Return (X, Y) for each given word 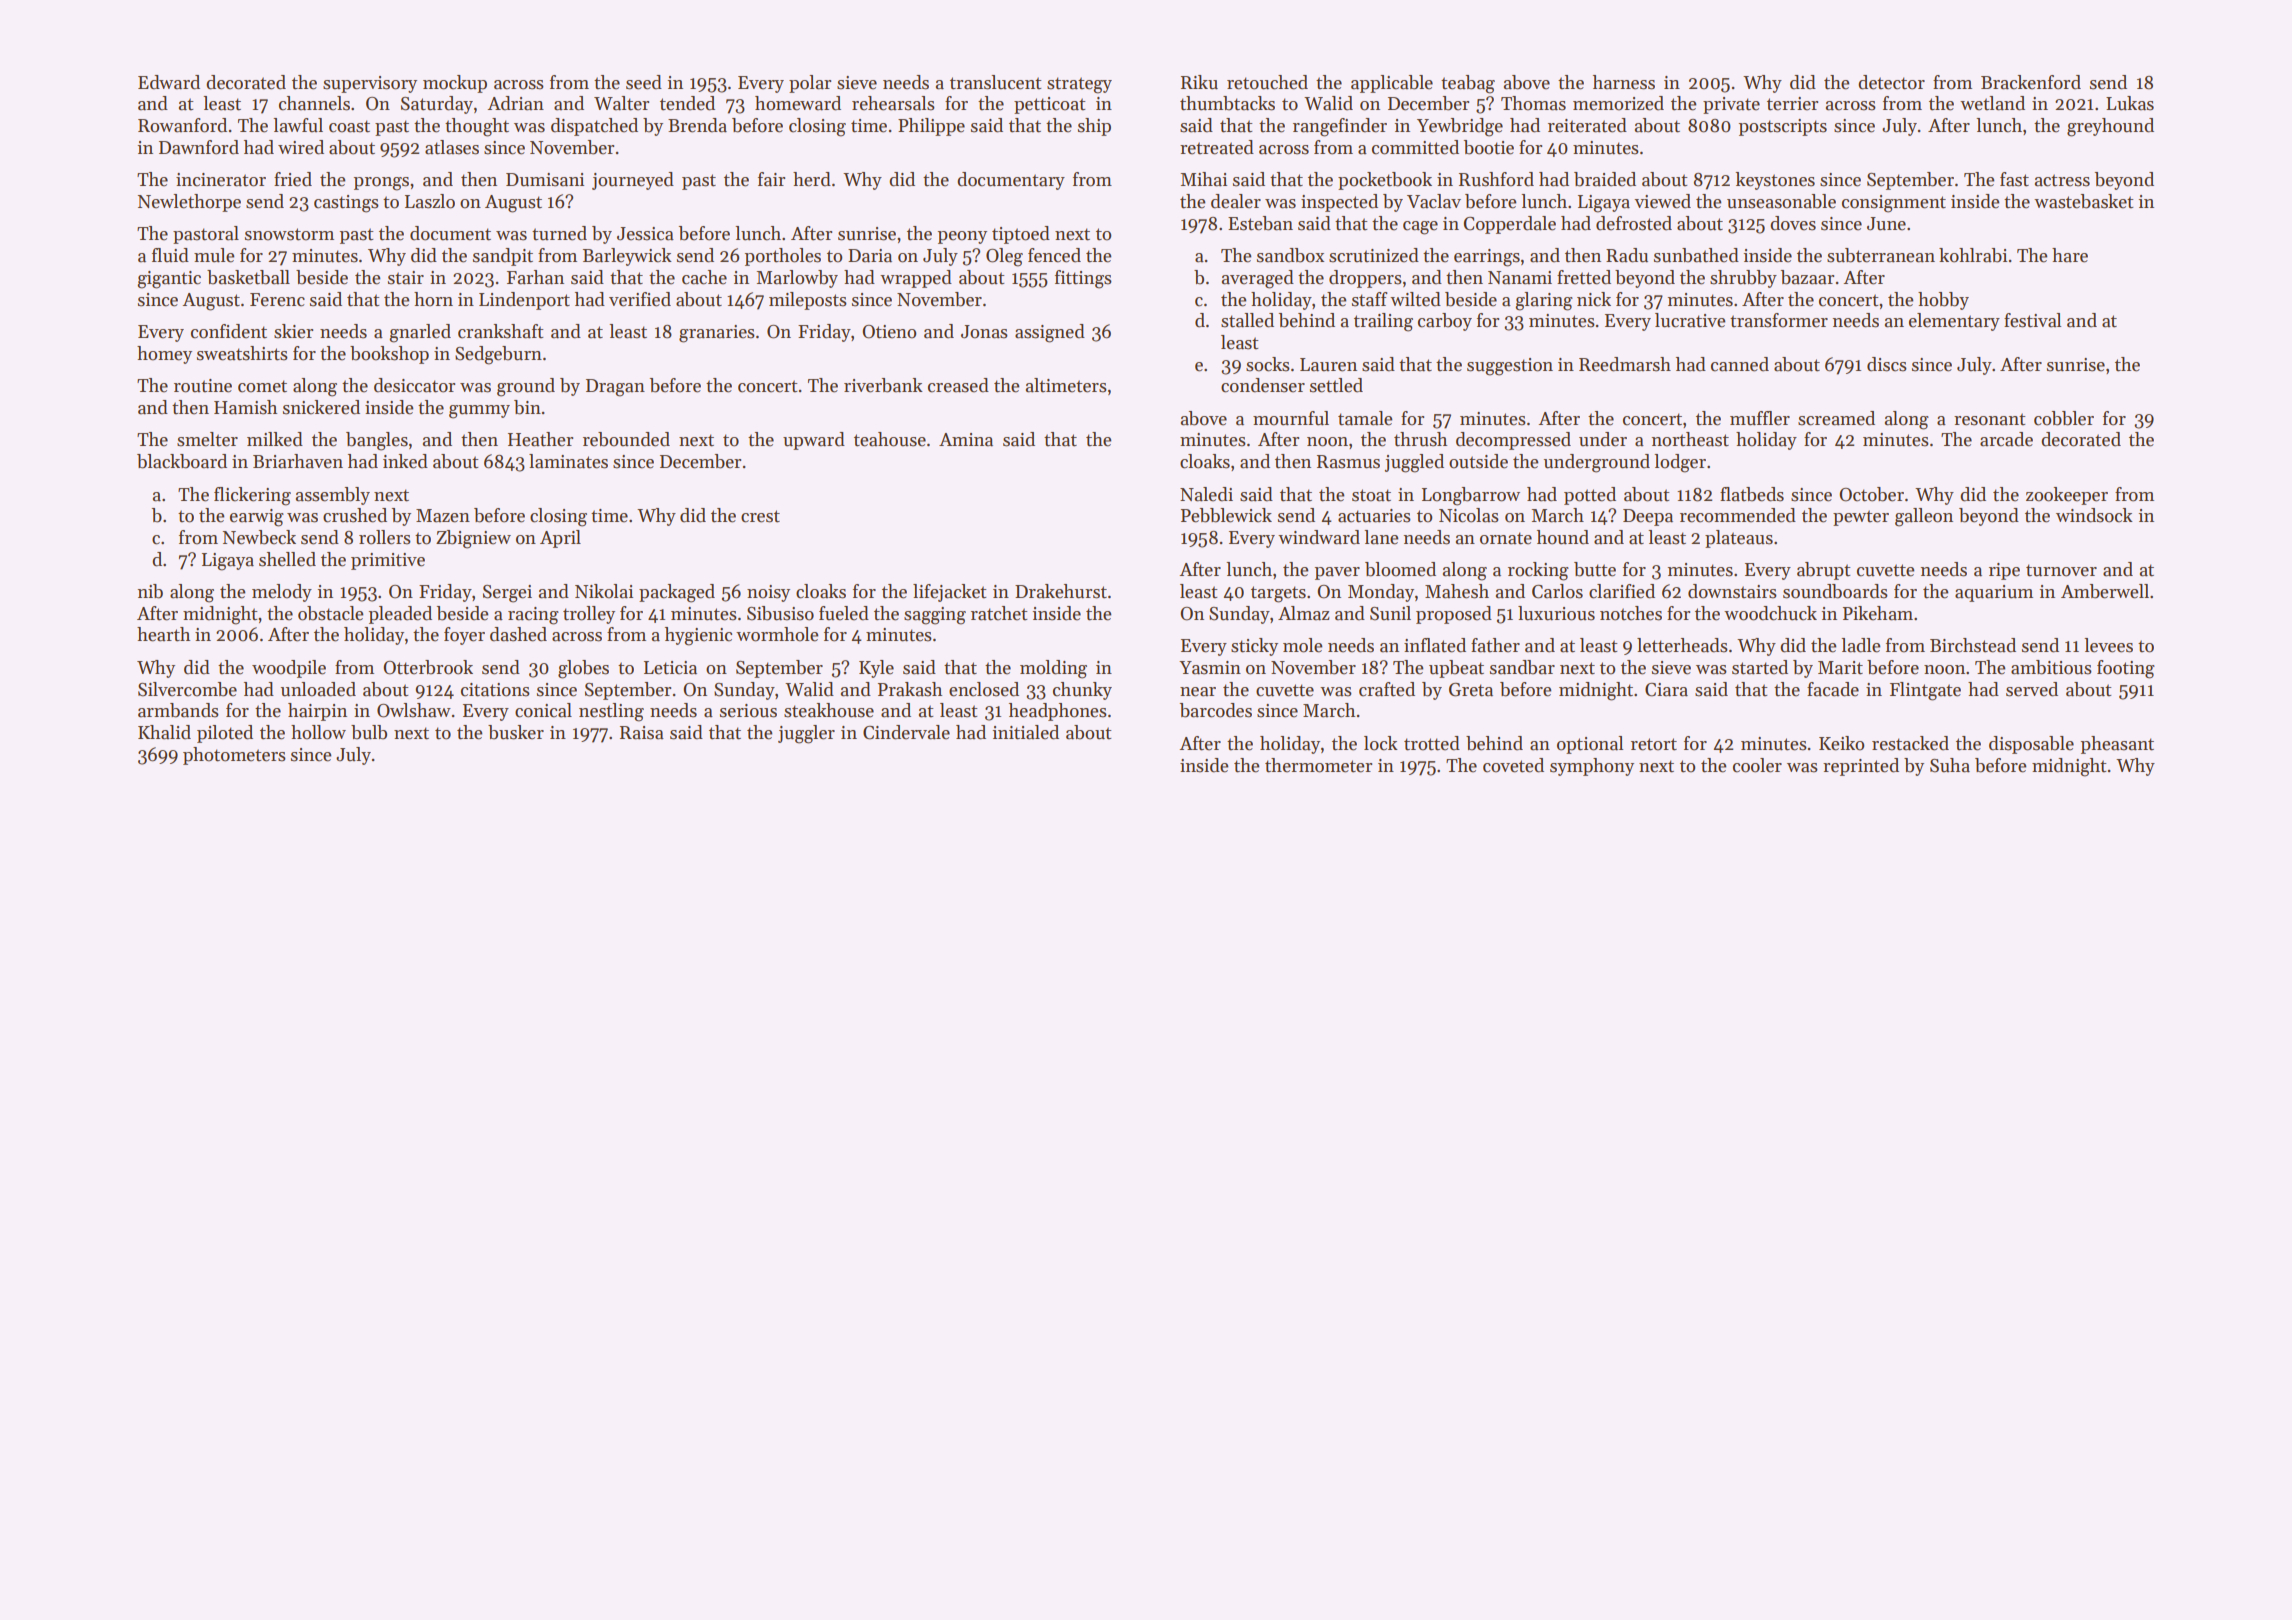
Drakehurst (1061, 591)
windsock (2094, 515)
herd (812, 179)
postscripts (1783, 127)
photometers (234, 756)
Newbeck (259, 537)
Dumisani (545, 180)
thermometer (1318, 765)
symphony (1592, 767)
